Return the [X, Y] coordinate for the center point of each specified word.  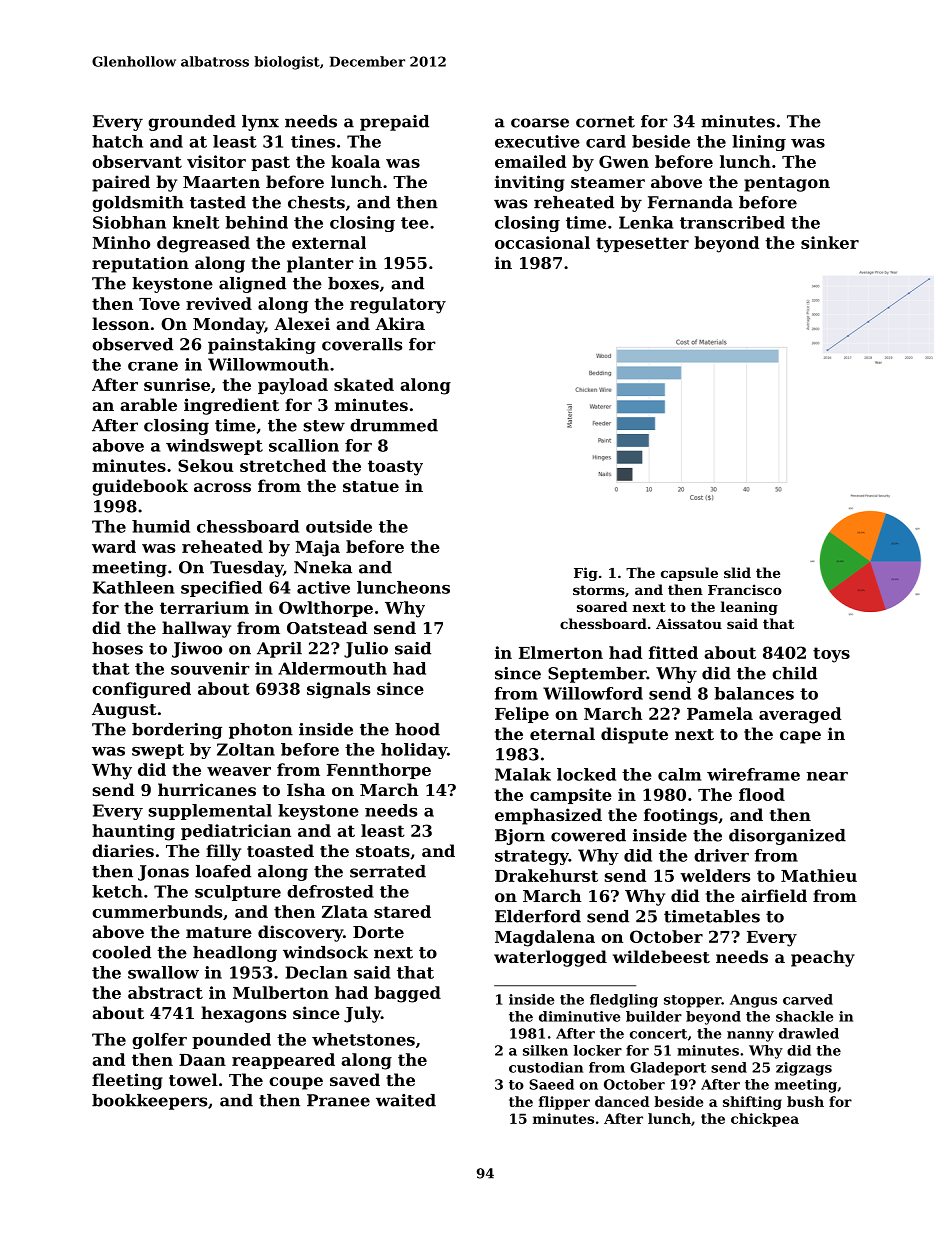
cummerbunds [157, 911]
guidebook [140, 487]
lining [759, 143]
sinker [830, 242]
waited [406, 1100]
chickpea [765, 1120]
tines [313, 141]
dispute [634, 735]
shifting [752, 1103]
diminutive [579, 1016]
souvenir [210, 668]
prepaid [394, 123]
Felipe [522, 715]
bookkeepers [149, 1102]
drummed [394, 425]
